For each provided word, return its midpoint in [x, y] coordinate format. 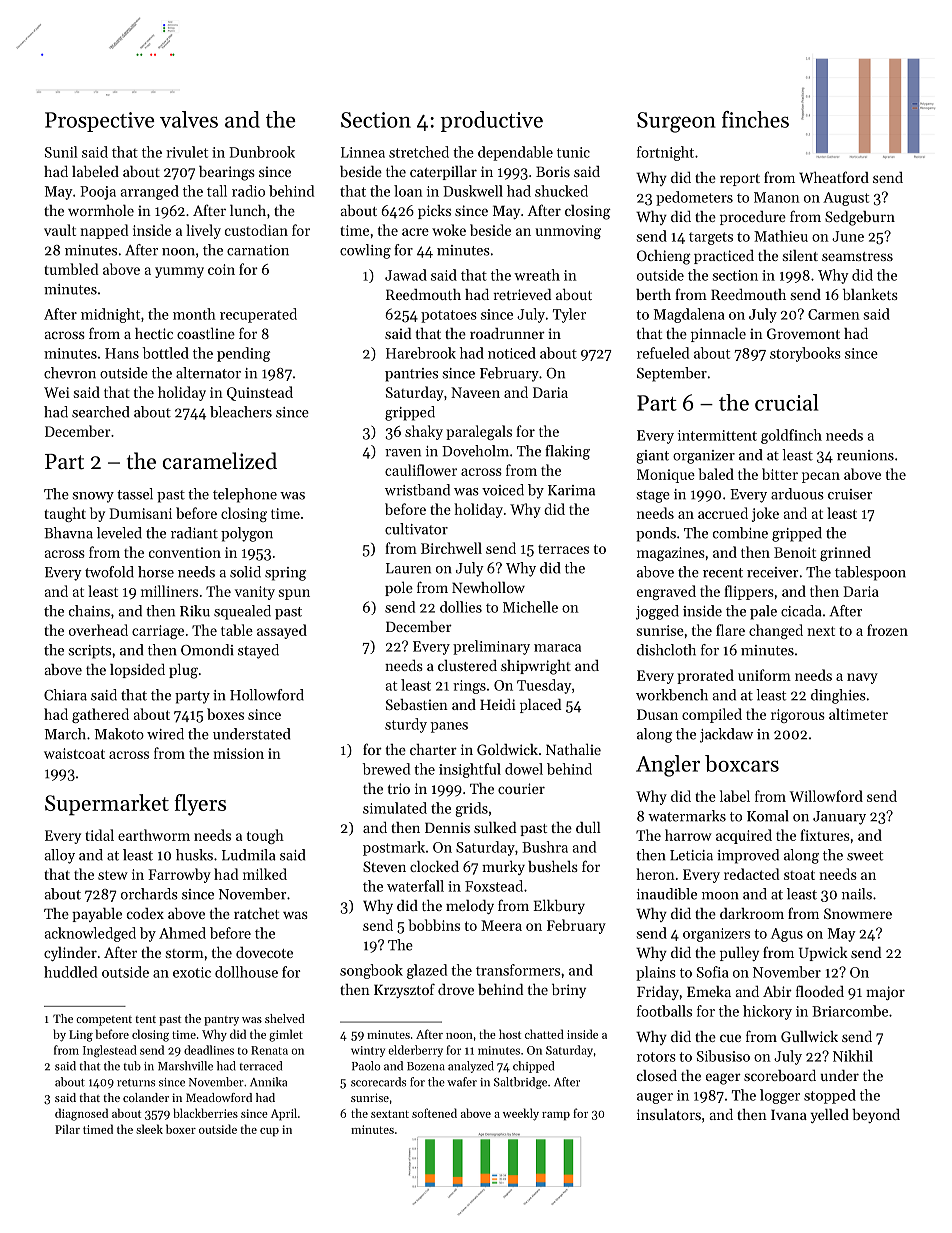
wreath [537, 275]
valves [189, 119]
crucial [787, 402]
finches [755, 119]
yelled [829, 1116]
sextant [390, 1114]
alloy [59, 856]
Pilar [67, 1129]
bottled [165, 353]
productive [491, 121]
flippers [749, 592]
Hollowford [267, 695]
